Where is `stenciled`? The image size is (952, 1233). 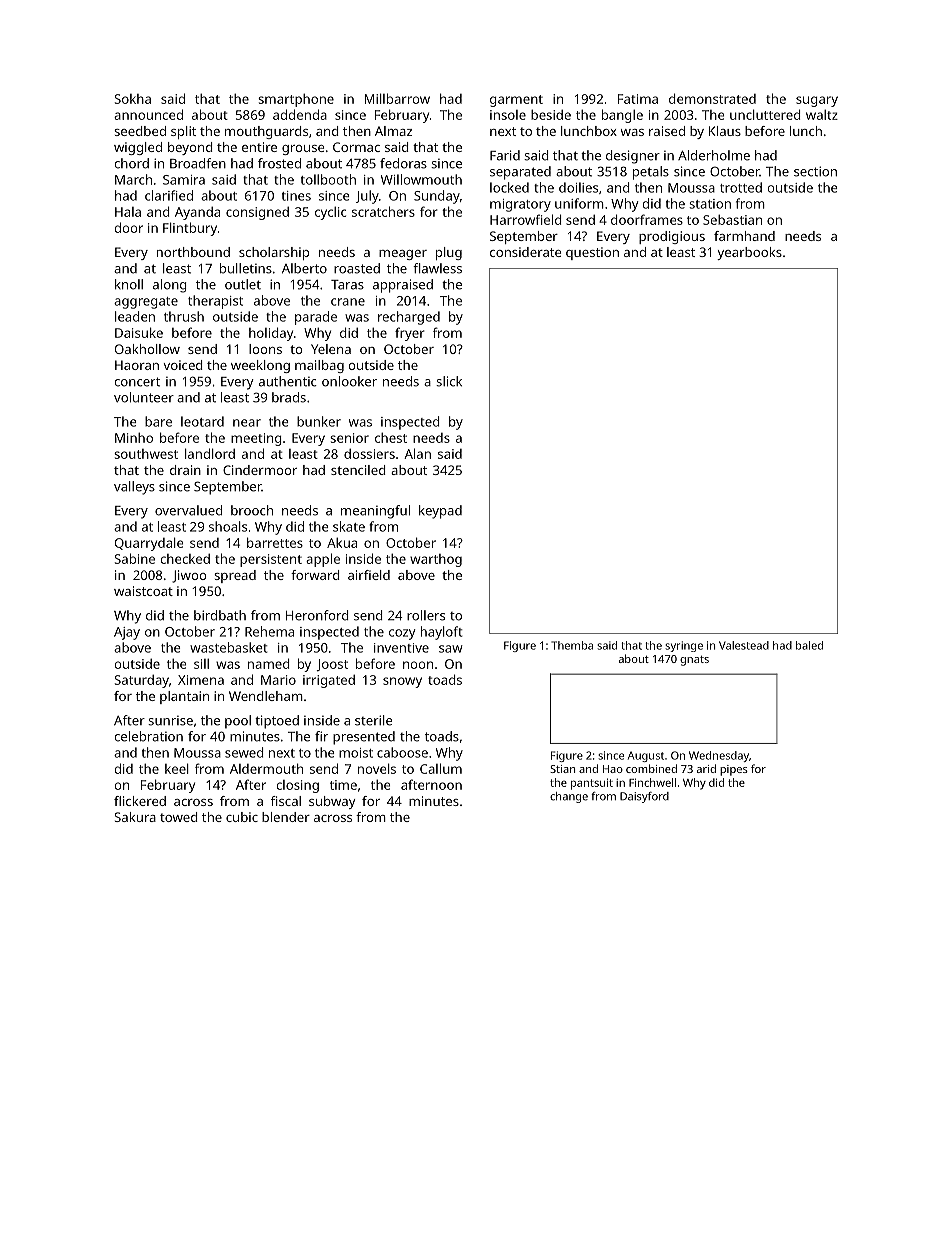
stenciled is located at coordinates (358, 470).
